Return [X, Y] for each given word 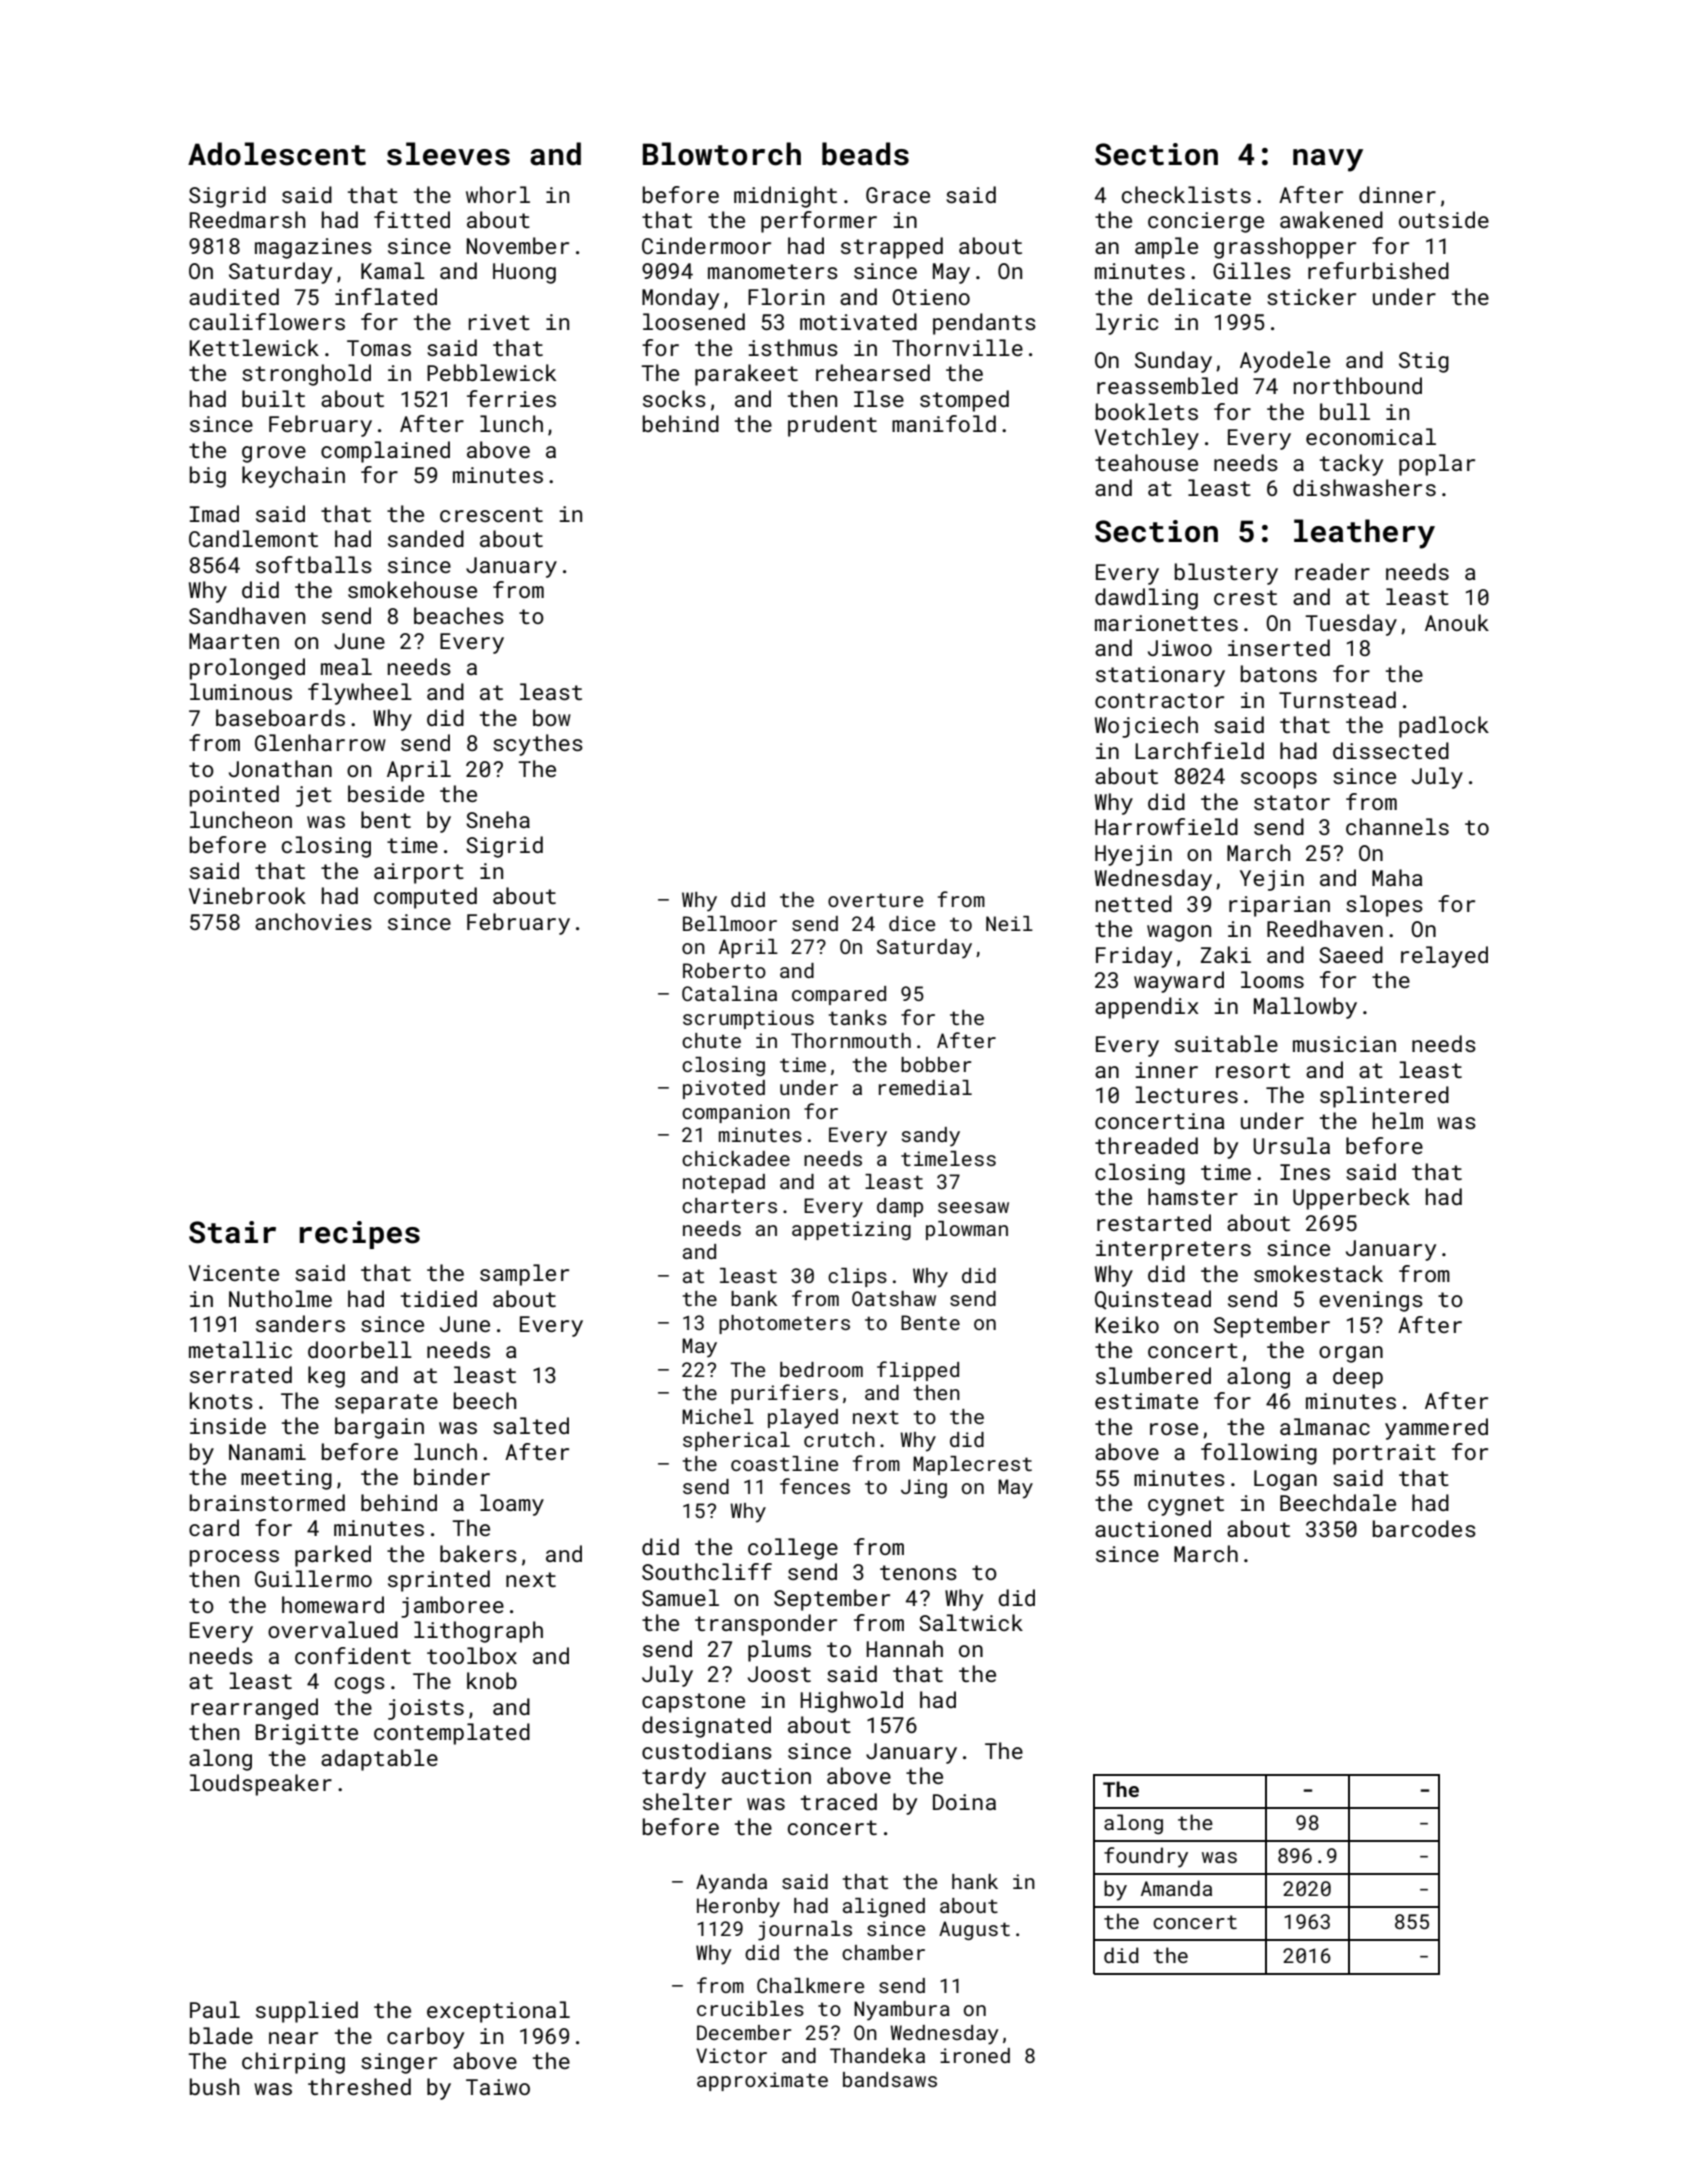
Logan [1285, 1480]
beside [386, 793]
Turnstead [1337, 699]
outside [1444, 219]
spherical [736, 1441]
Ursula [1291, 1145]
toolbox [472, 1655]
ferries [511, 398]
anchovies [313, 921]
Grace [898, 195]
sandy [931, 1137]
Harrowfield [1166, 826]
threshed [359, 2086]
